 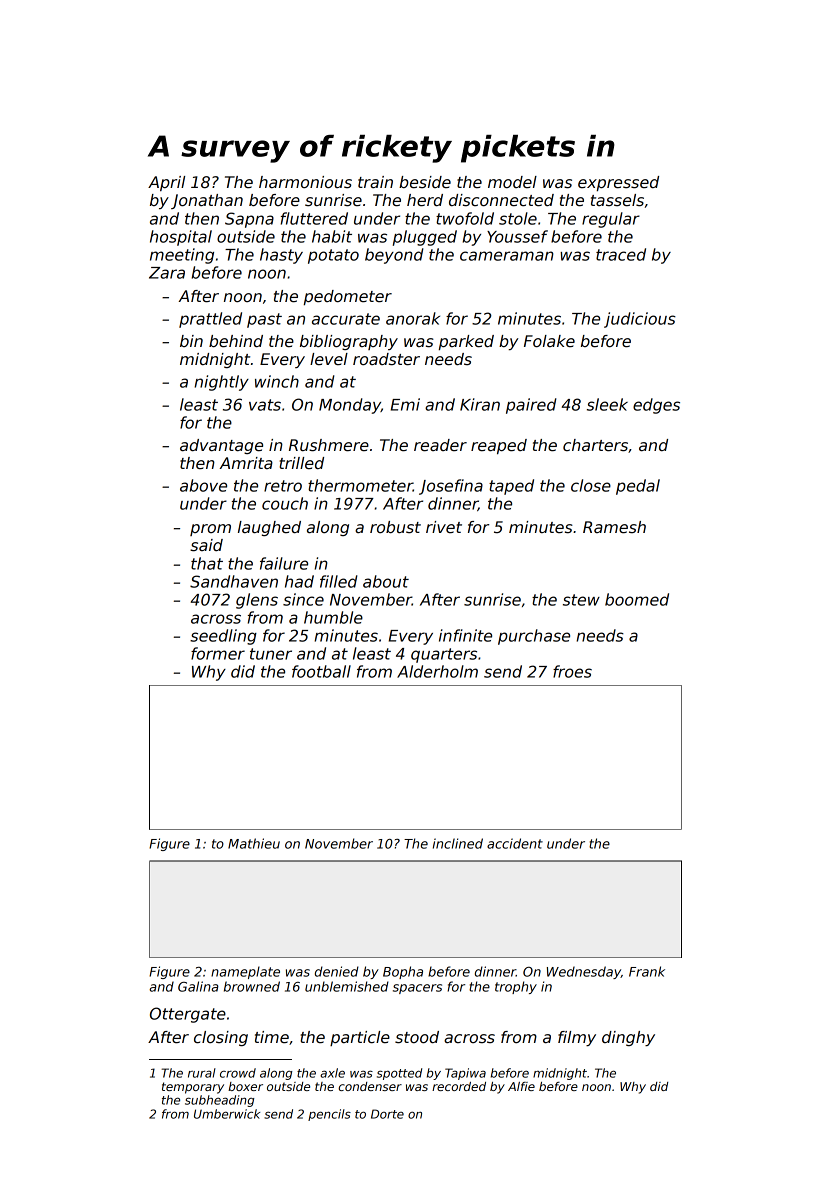 What do you see at coordinates (245, 972) in the page?
I see `nameplate` at bounding box center [245, 972].
